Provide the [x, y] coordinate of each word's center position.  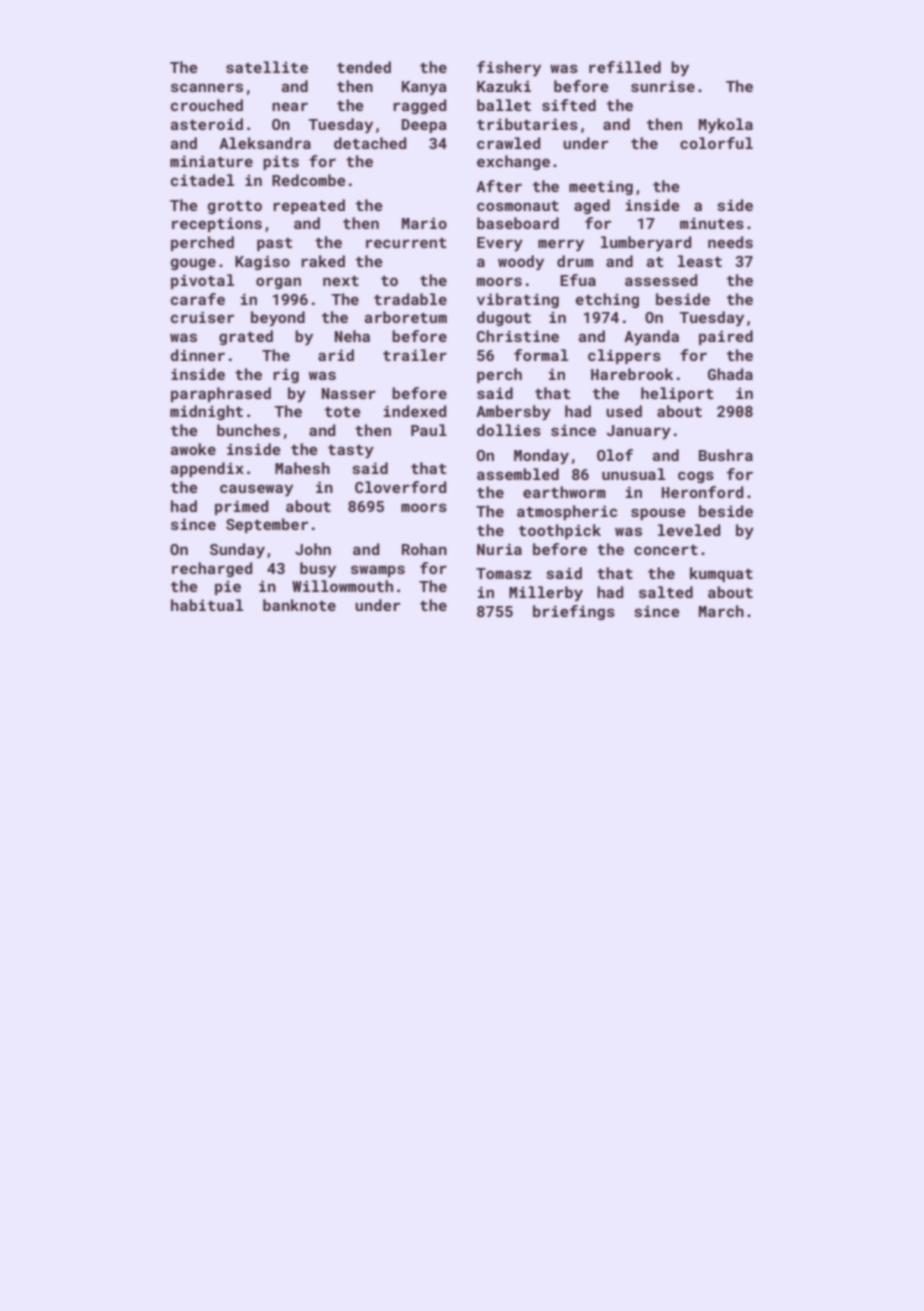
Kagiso [262, 262]
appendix [207, 469]
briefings [574, 612]
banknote [299, 605]
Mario [424, 223]
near [290, 106]
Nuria [499, 549]
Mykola [726, 126]
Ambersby [513, 413]
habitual [207, 605]
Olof [615, 455]
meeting [601, 188]
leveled [689, 530]
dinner [198, 355]
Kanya [424, 88]
